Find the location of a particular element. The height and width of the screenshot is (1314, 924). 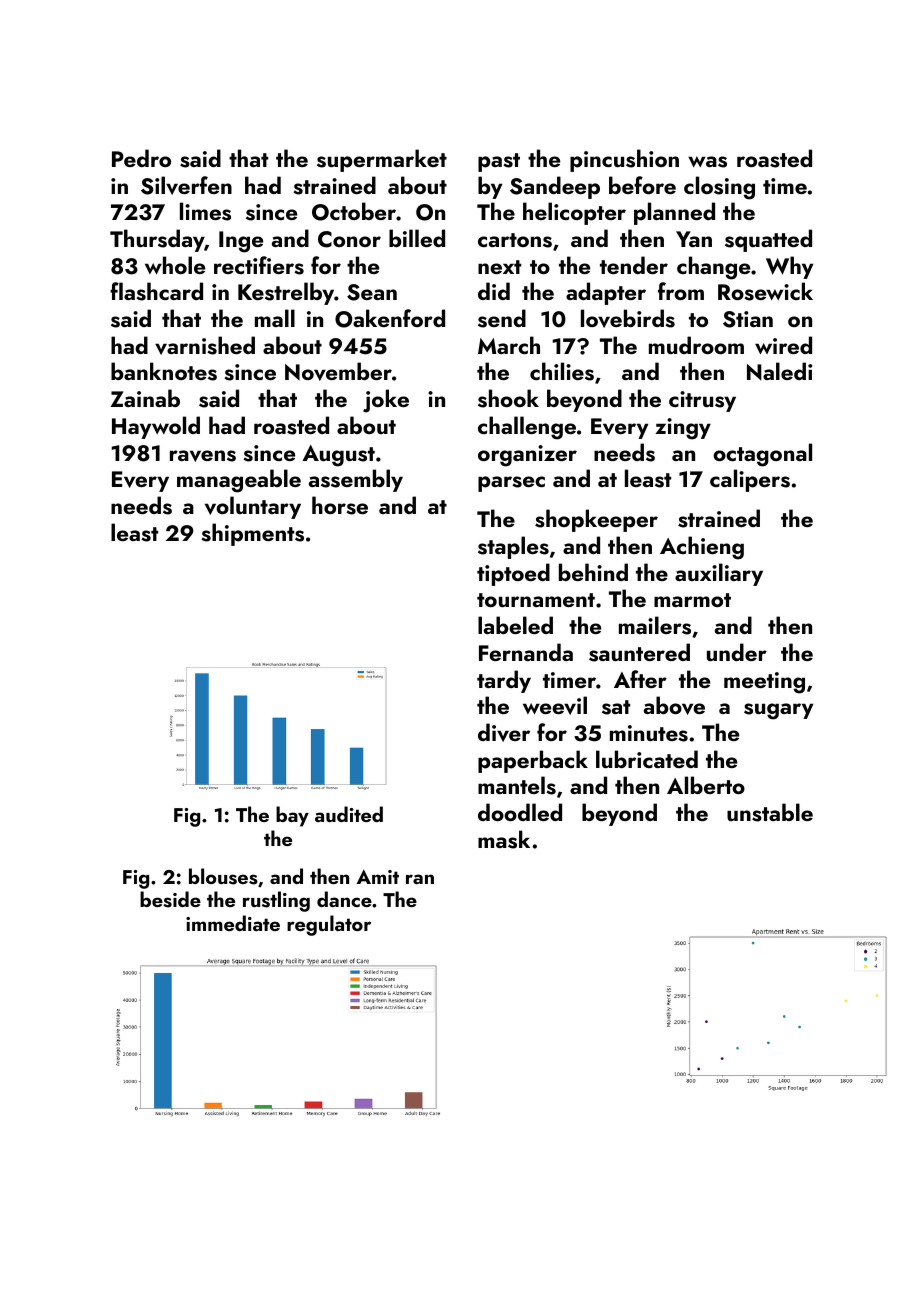

unstable is located at coordinates (770, 812).
